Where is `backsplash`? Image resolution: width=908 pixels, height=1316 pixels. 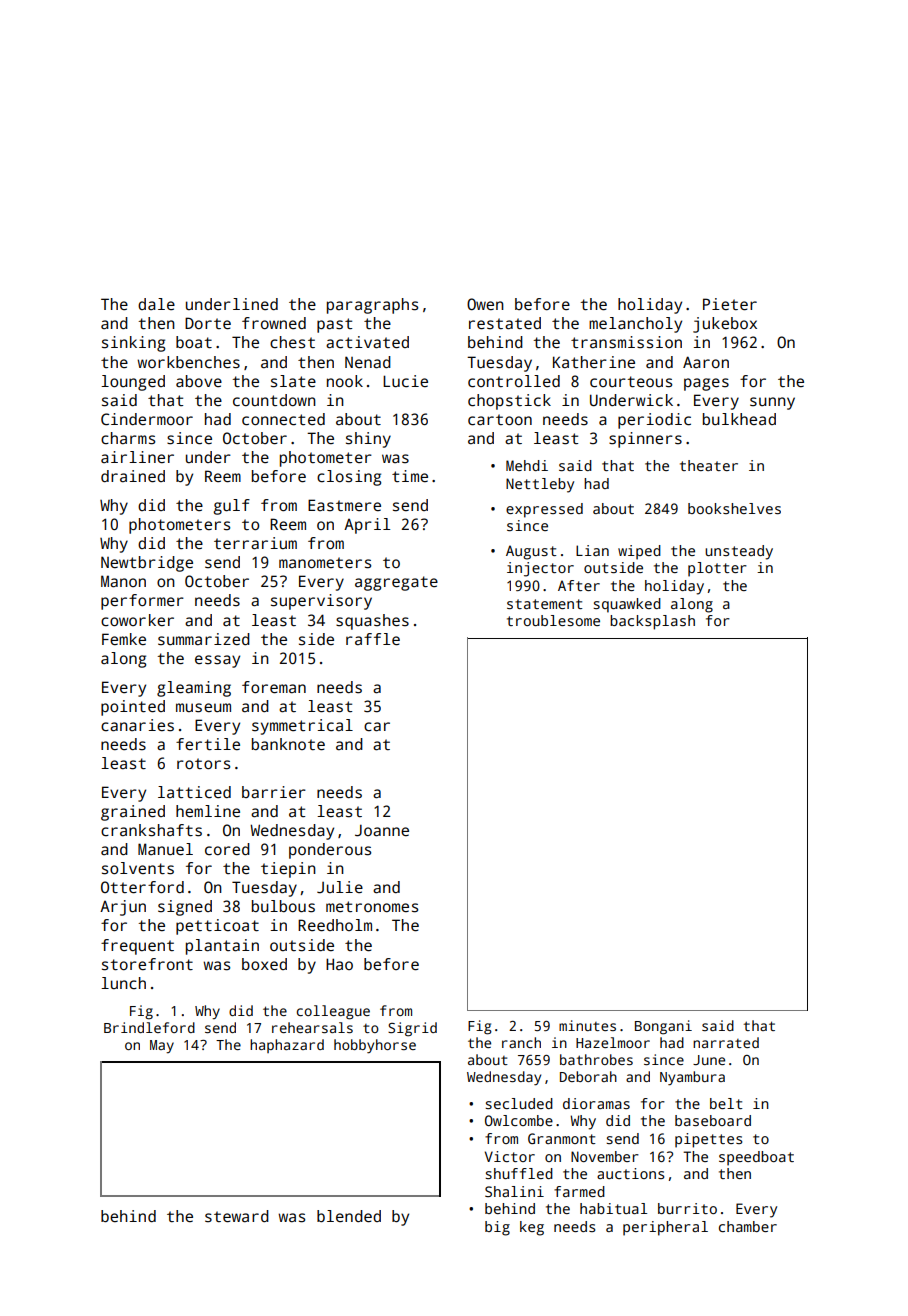
backsplash is located at coordinates (652, 622).
